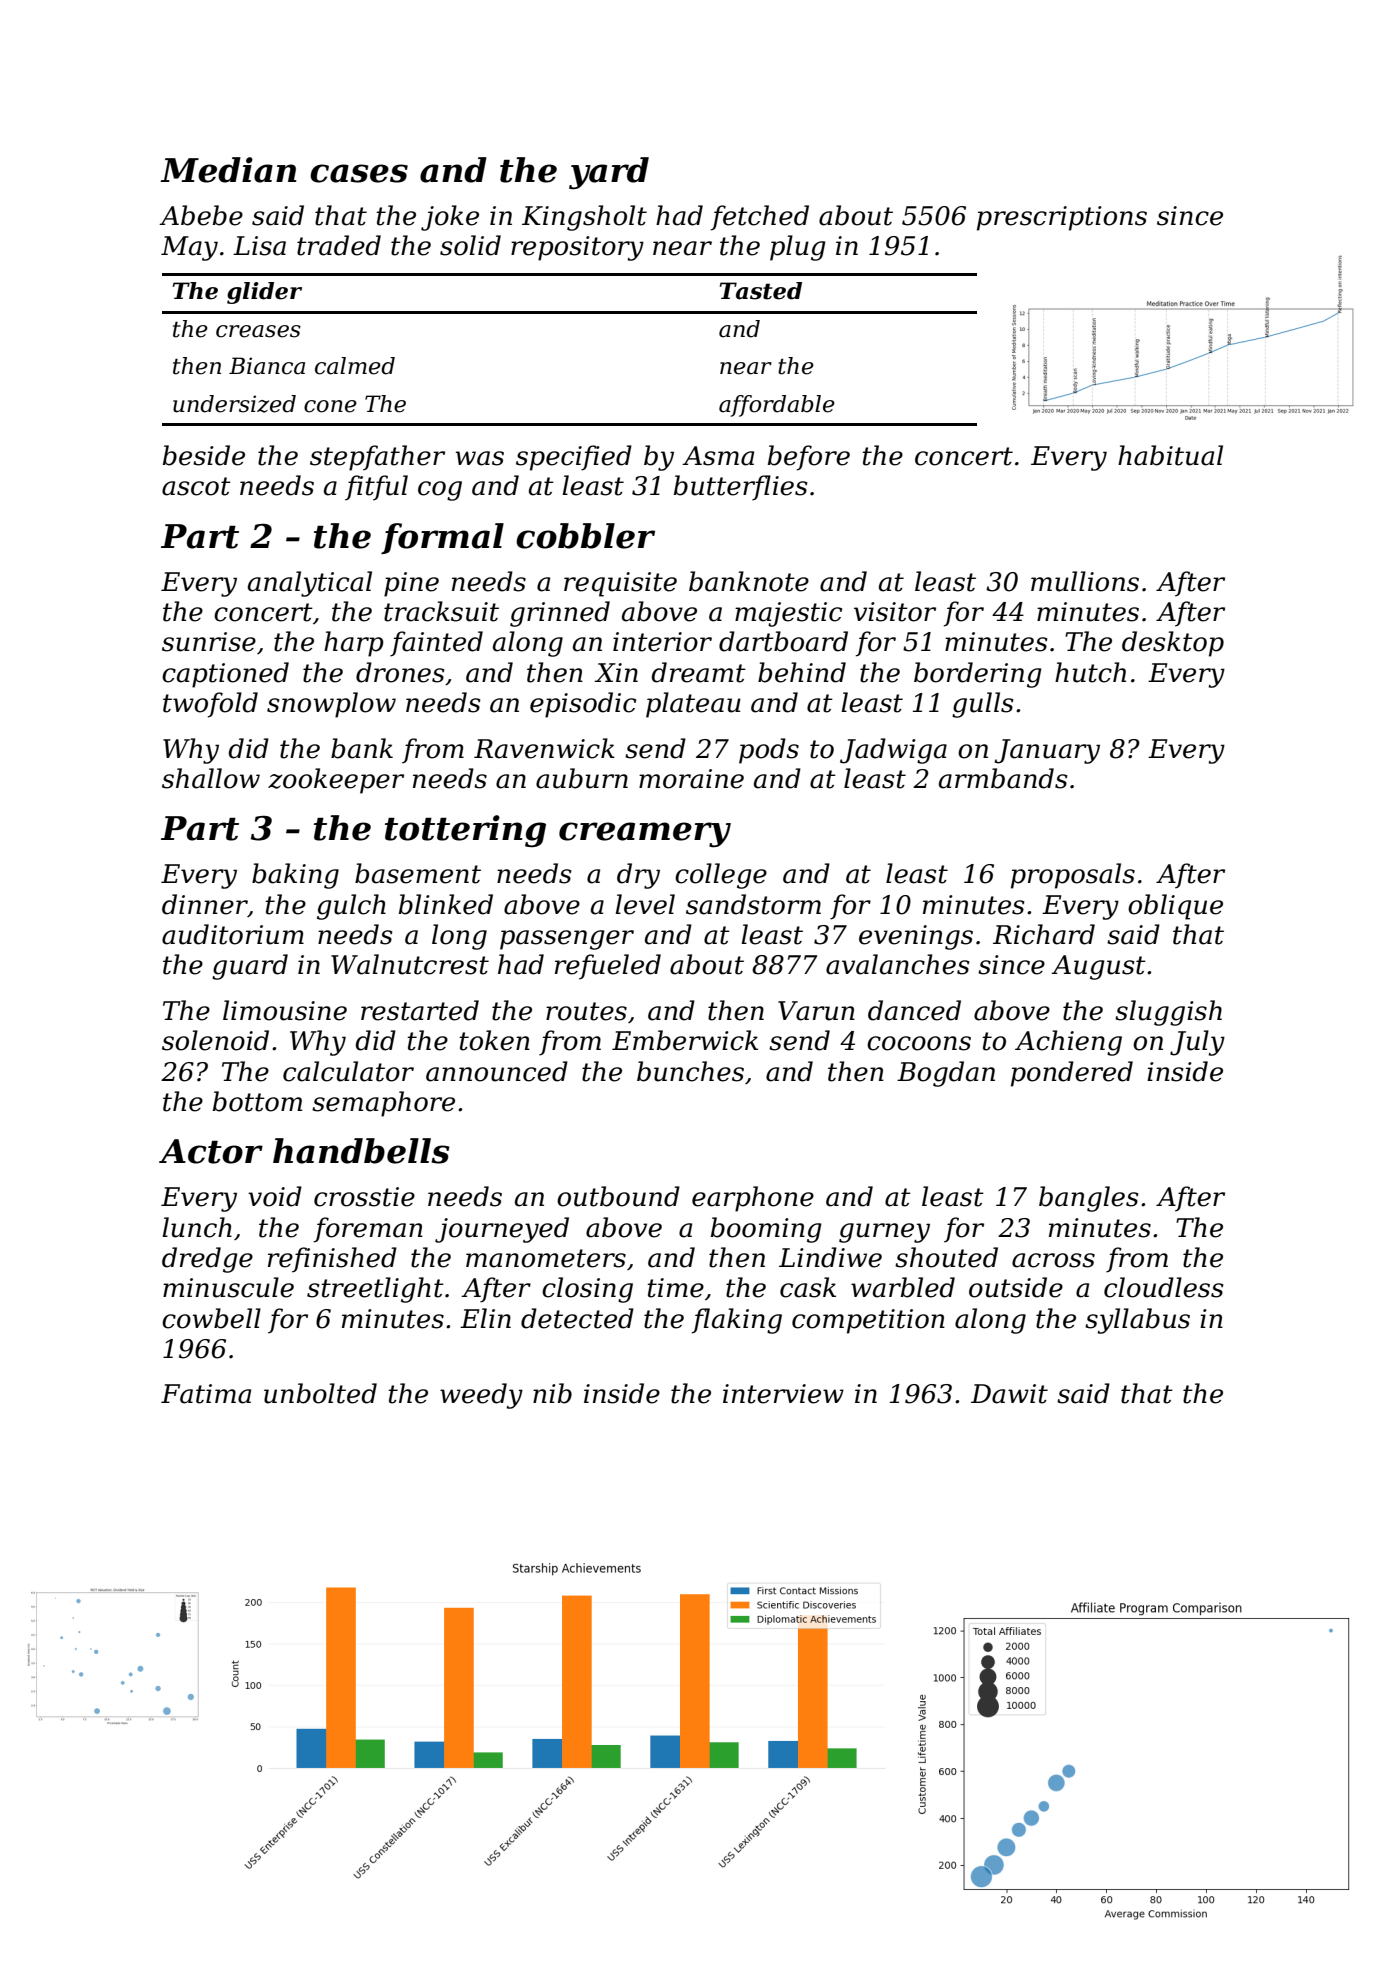 The image size is (1386, 1969). I want to click on fetched, so click(760, 218).
